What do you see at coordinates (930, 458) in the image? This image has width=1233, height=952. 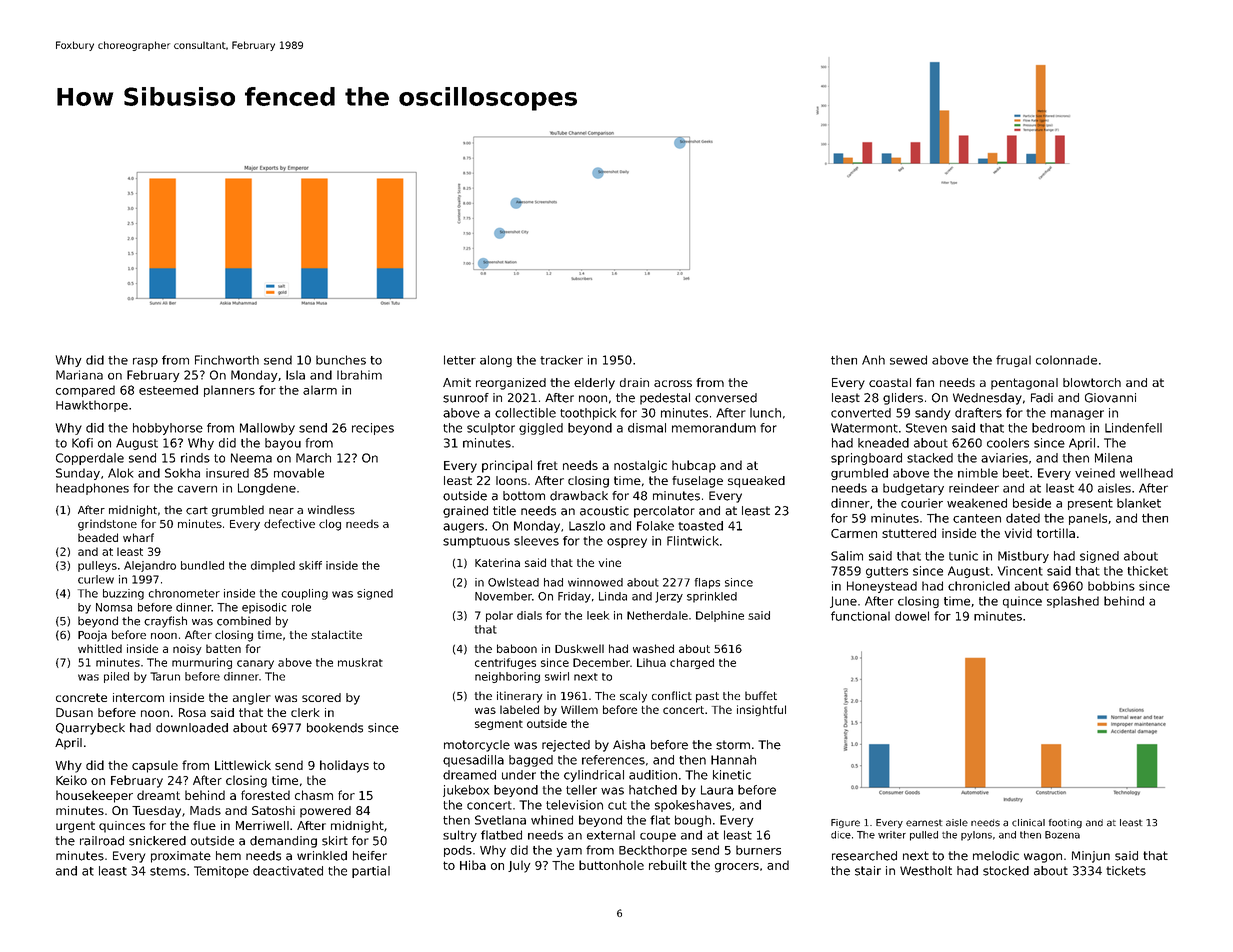 I see `stacked` at bounding box center [930, 458].
